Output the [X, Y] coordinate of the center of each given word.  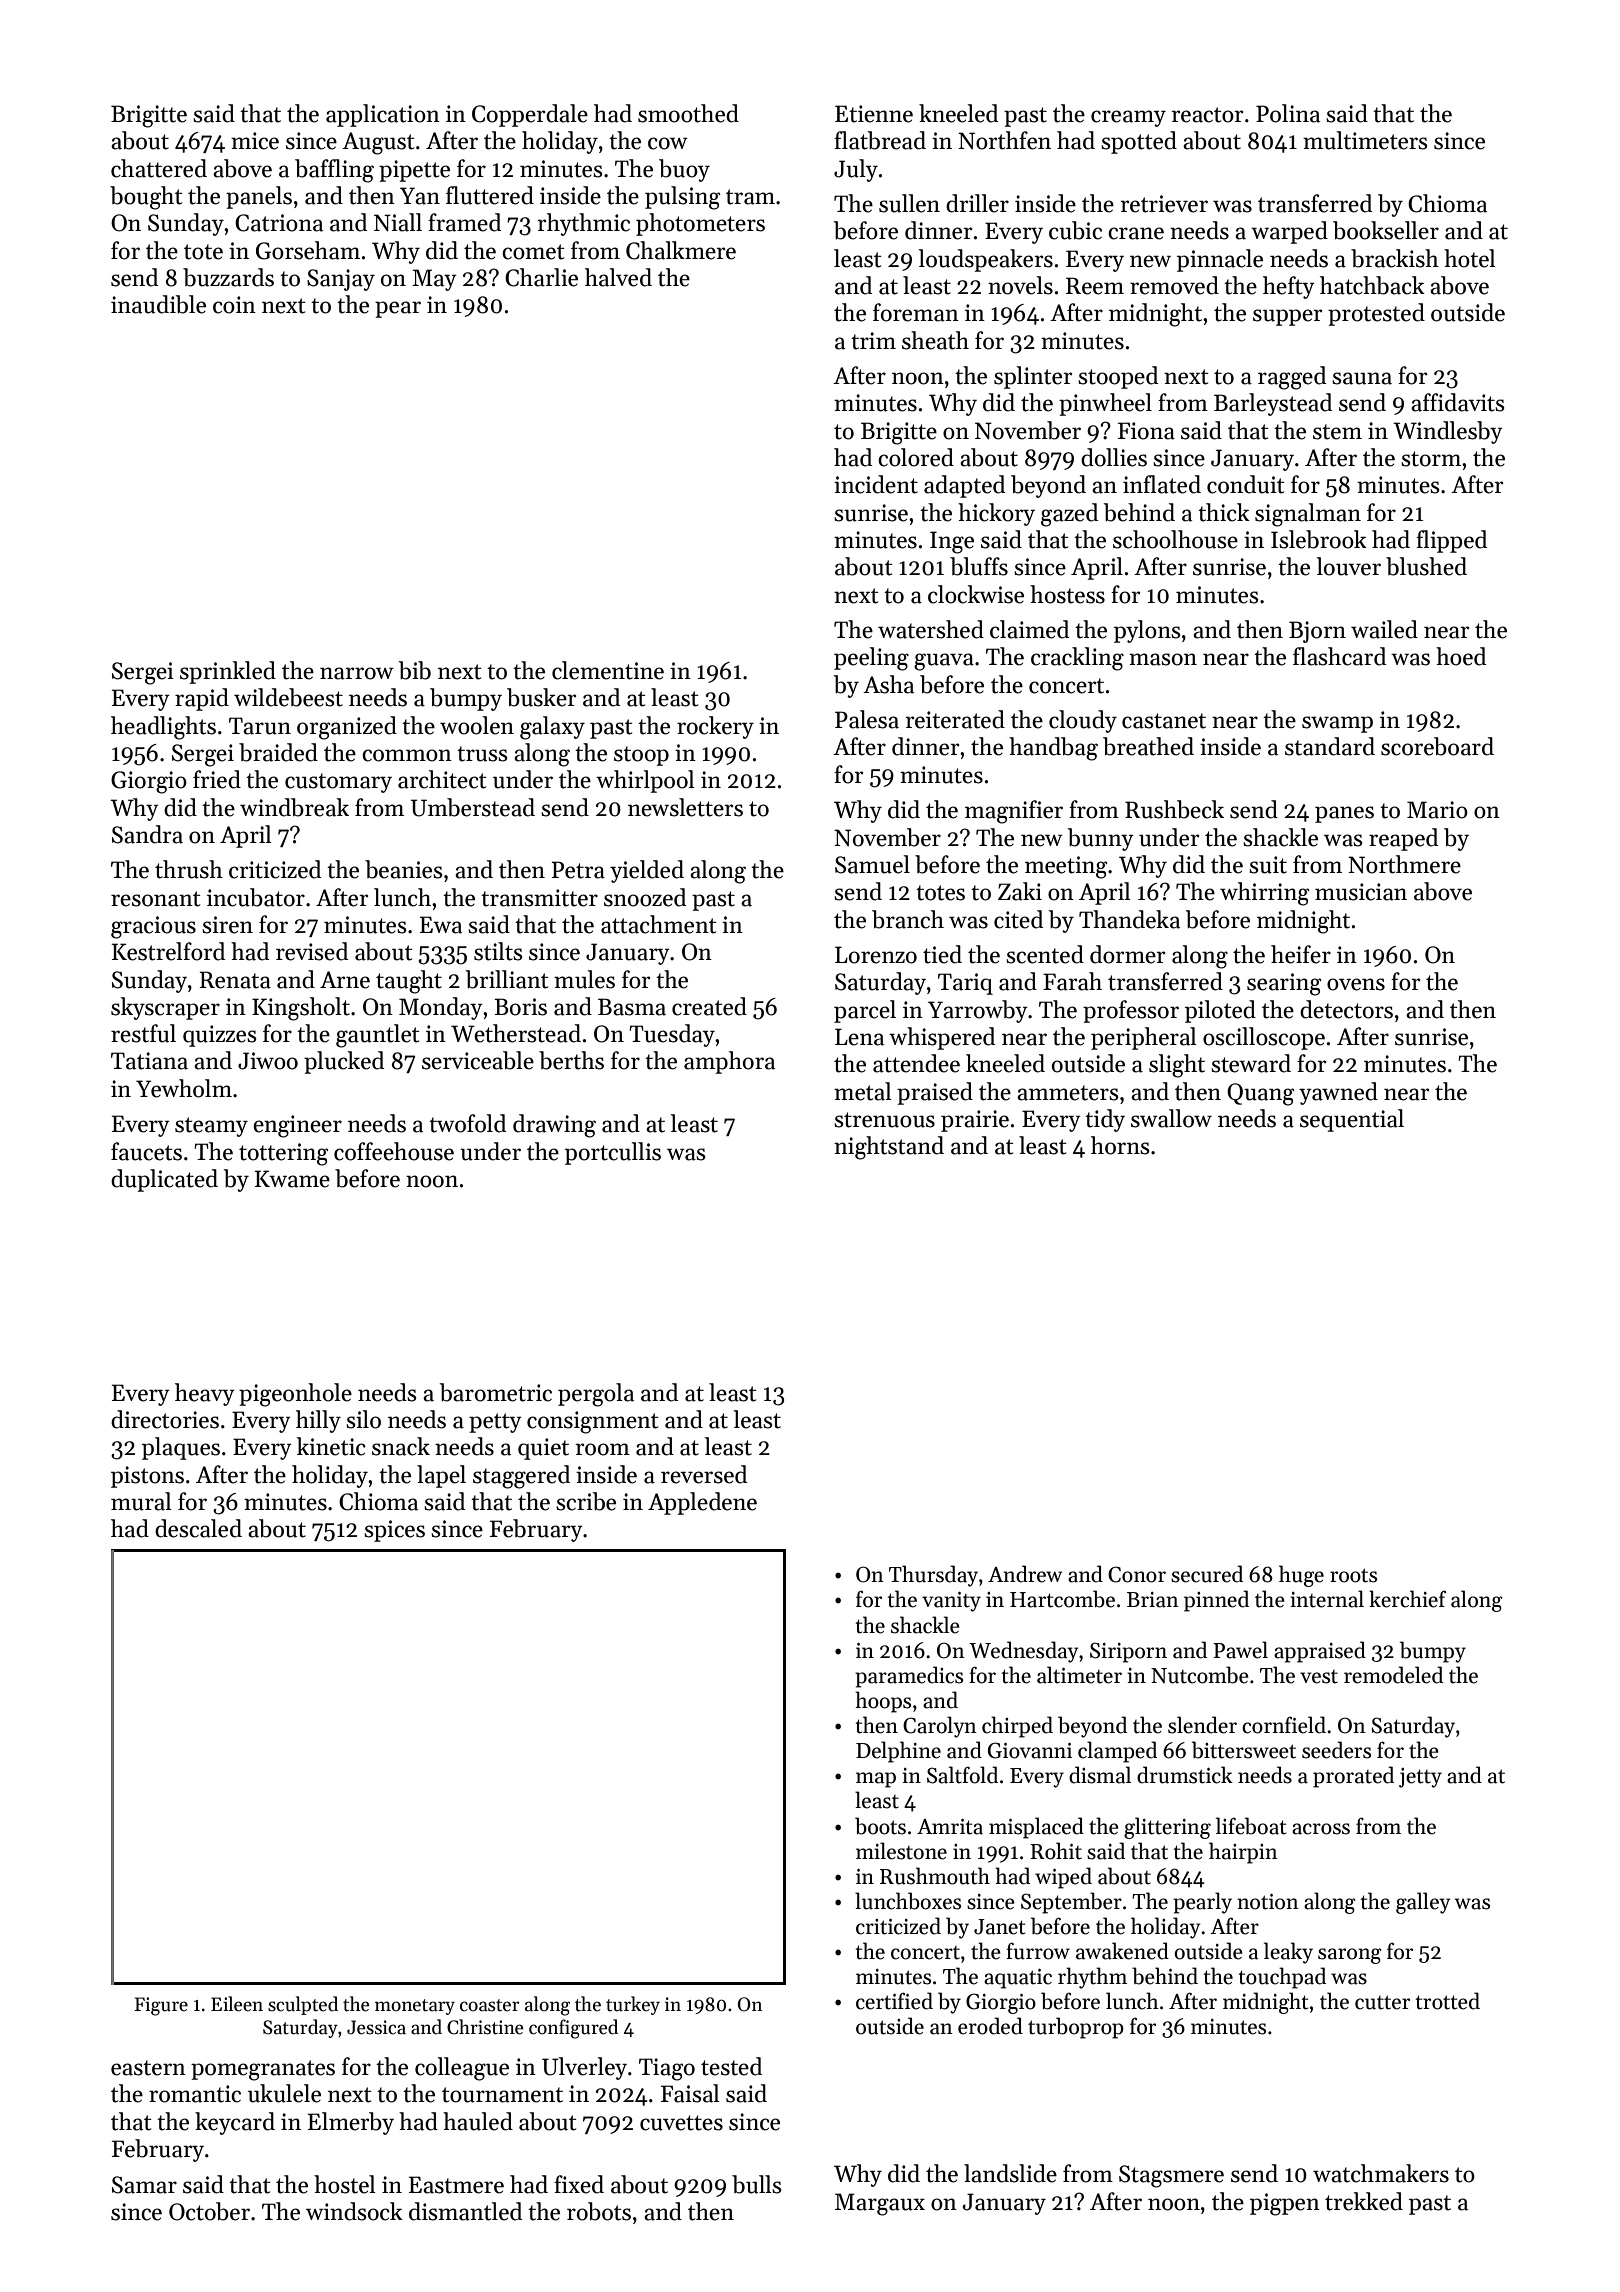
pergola [596, 1395]
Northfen [1004, 140]
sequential [1352, 1120]
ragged [1292, 378]
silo [363, 1419]
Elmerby [351, 2123]
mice [255, 141]
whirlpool [645, 781]
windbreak [294, 807]
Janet [999, 1927]
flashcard [1339, 656]
